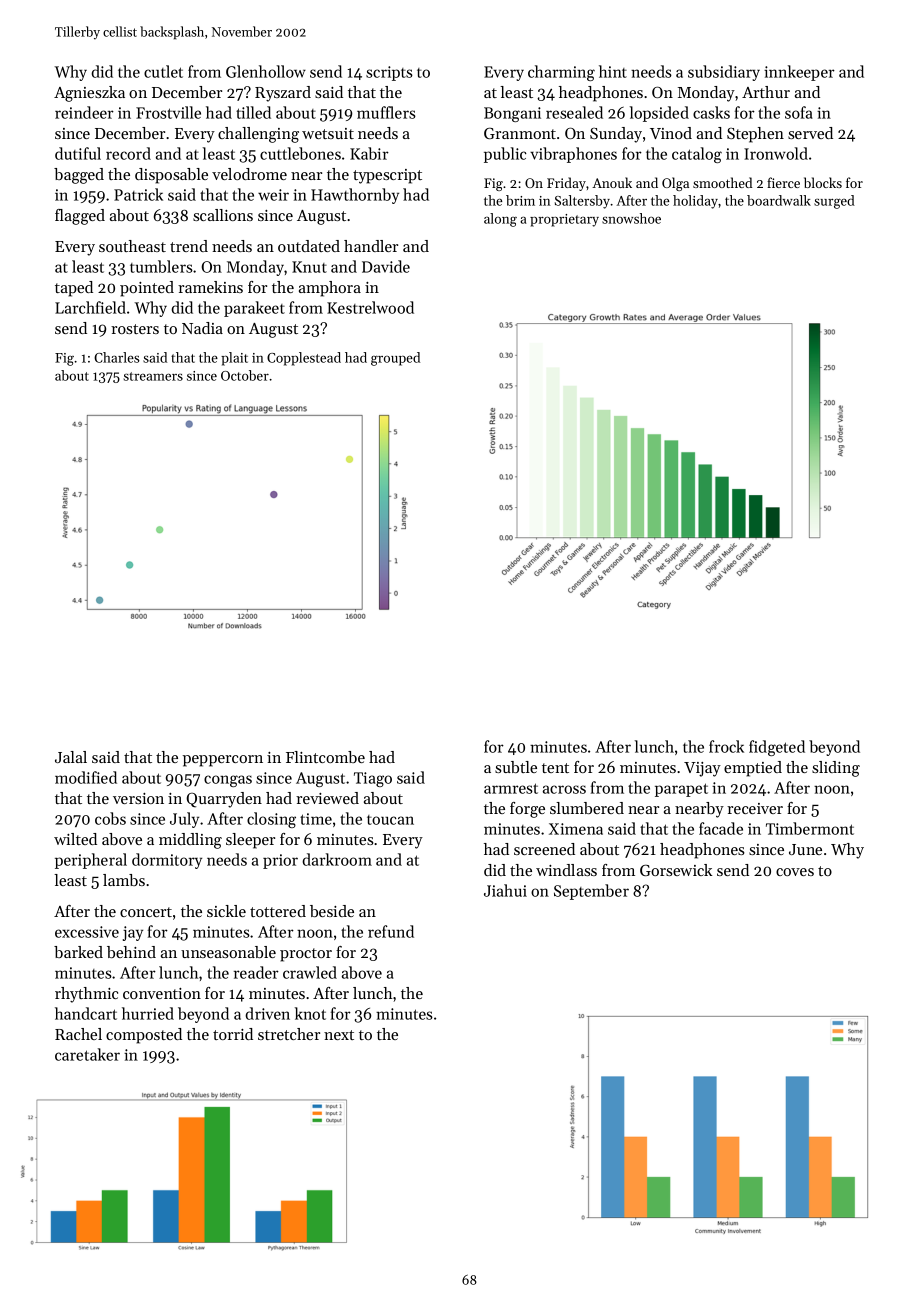 Image resolution: width=924 pixels, height=1308 pixels. Describe the element at coordinates (325, 757) in the image. I see `Flintcombe` at that location.
